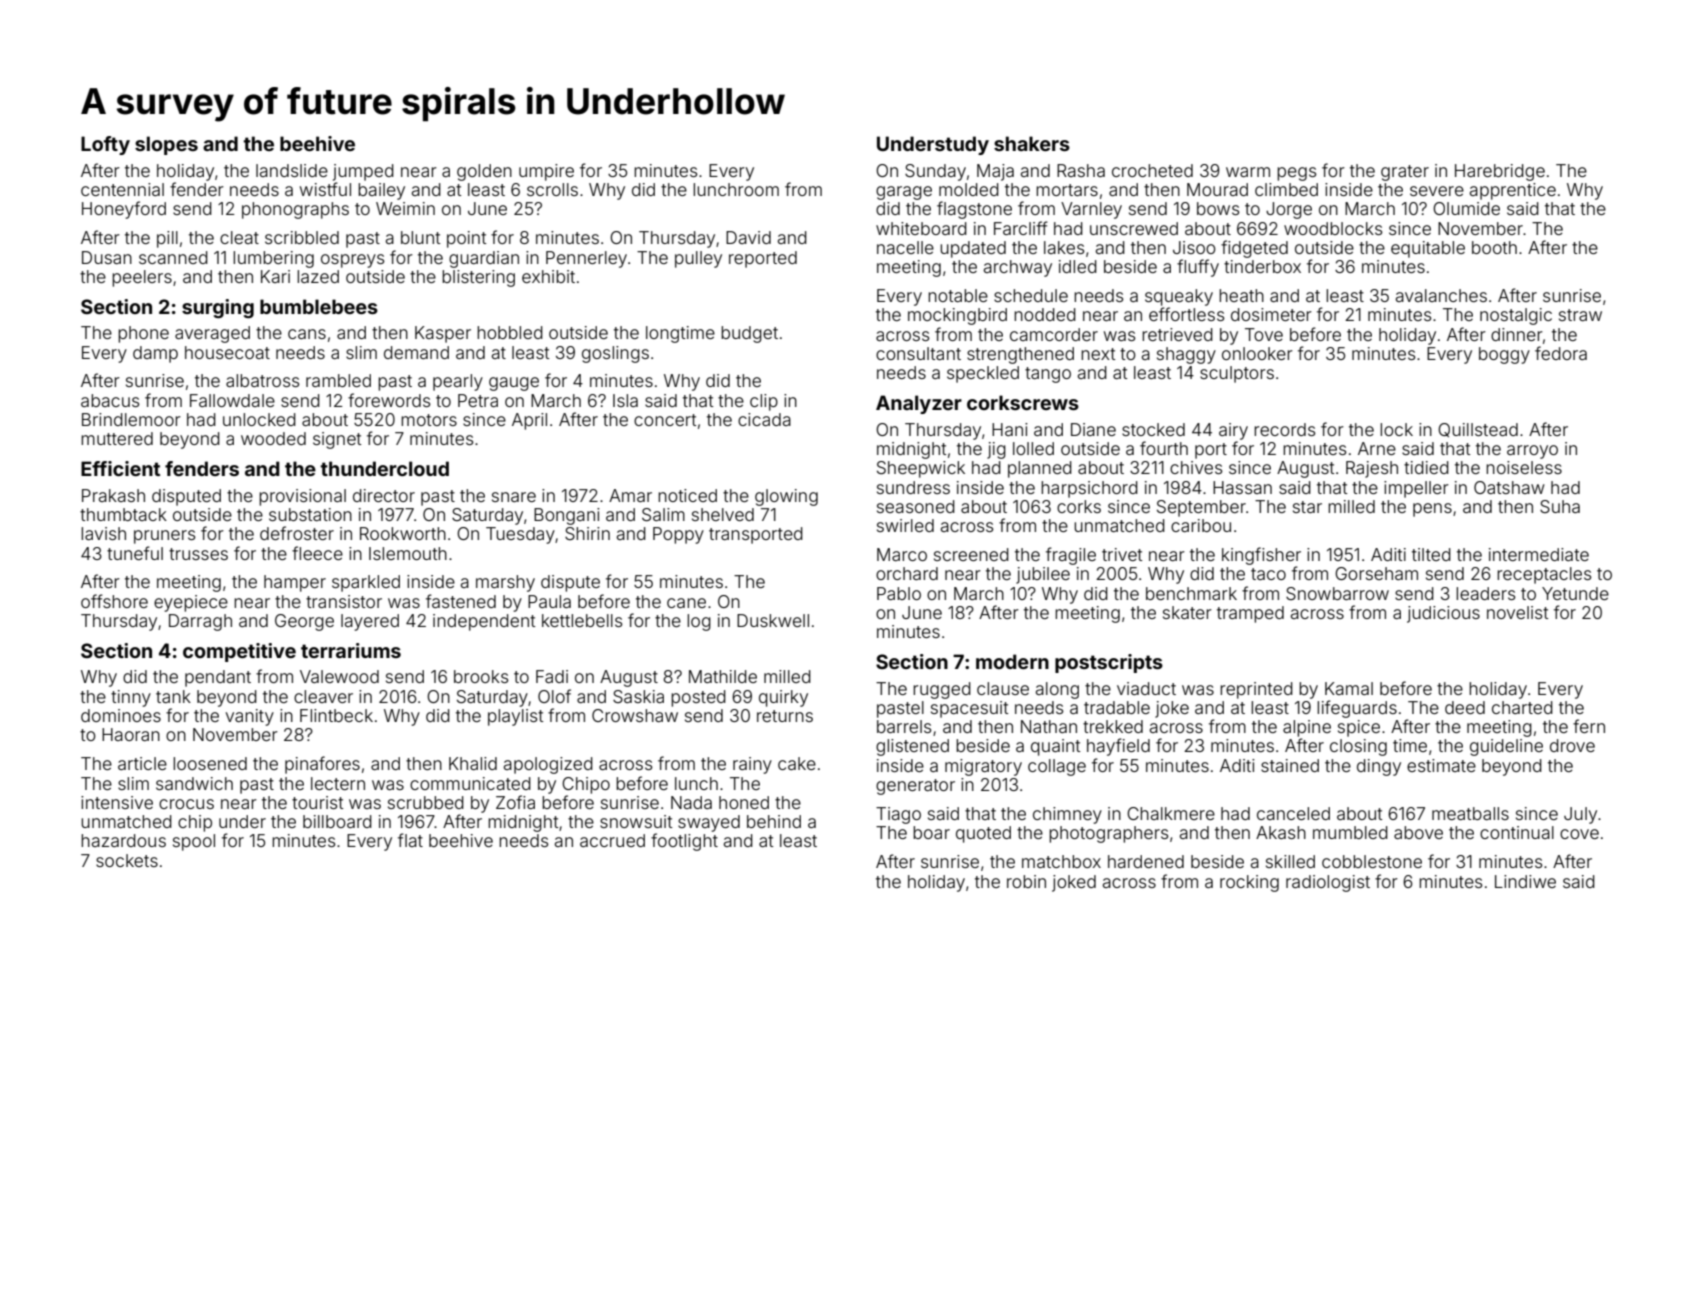  What do you see at coordinates (918, 353) in the image?
I see `consultant` at bounding box center [918, 353].
